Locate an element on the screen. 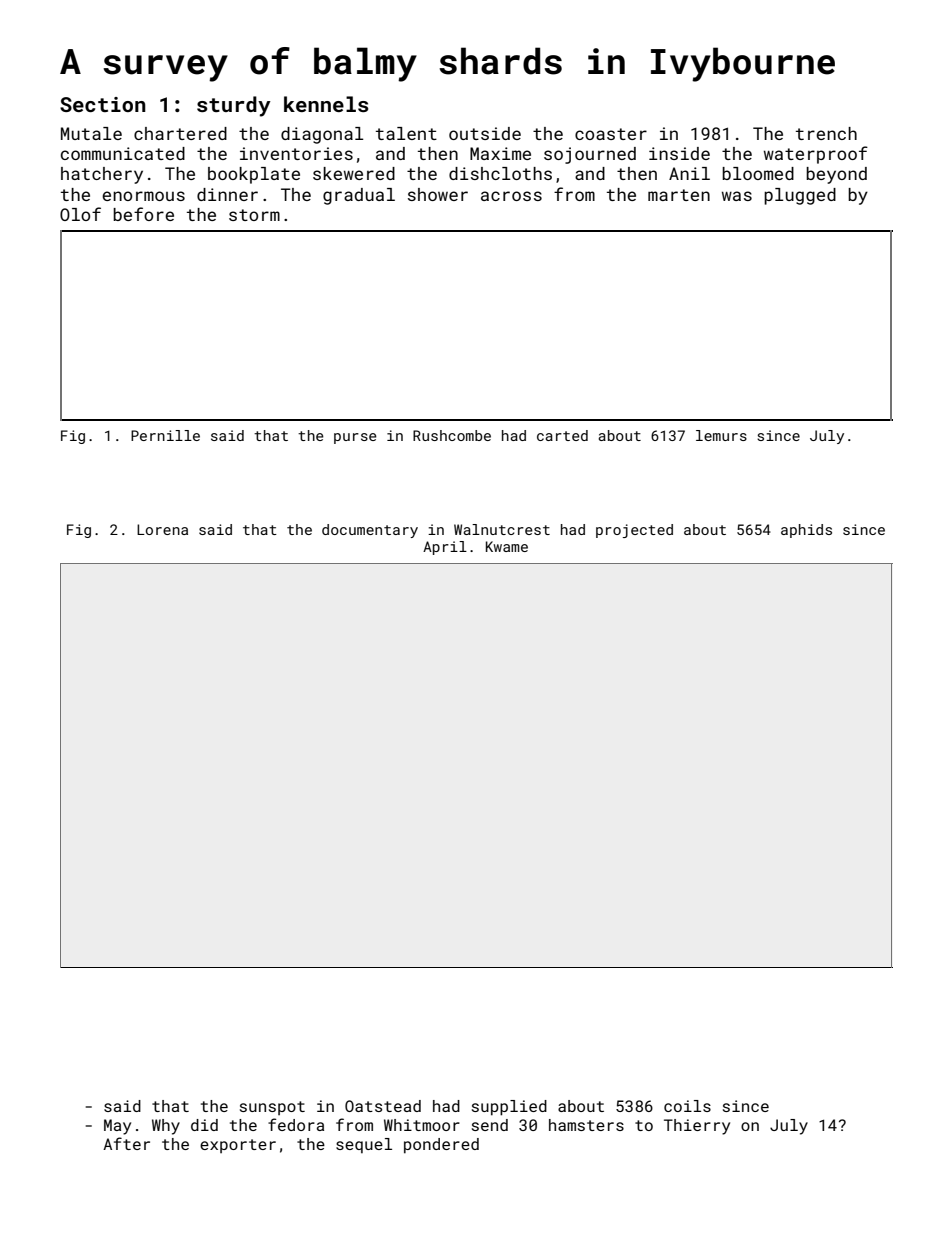 This screenshot has width=952, height=1233. hatchery is located at coordinates (102, 175).
